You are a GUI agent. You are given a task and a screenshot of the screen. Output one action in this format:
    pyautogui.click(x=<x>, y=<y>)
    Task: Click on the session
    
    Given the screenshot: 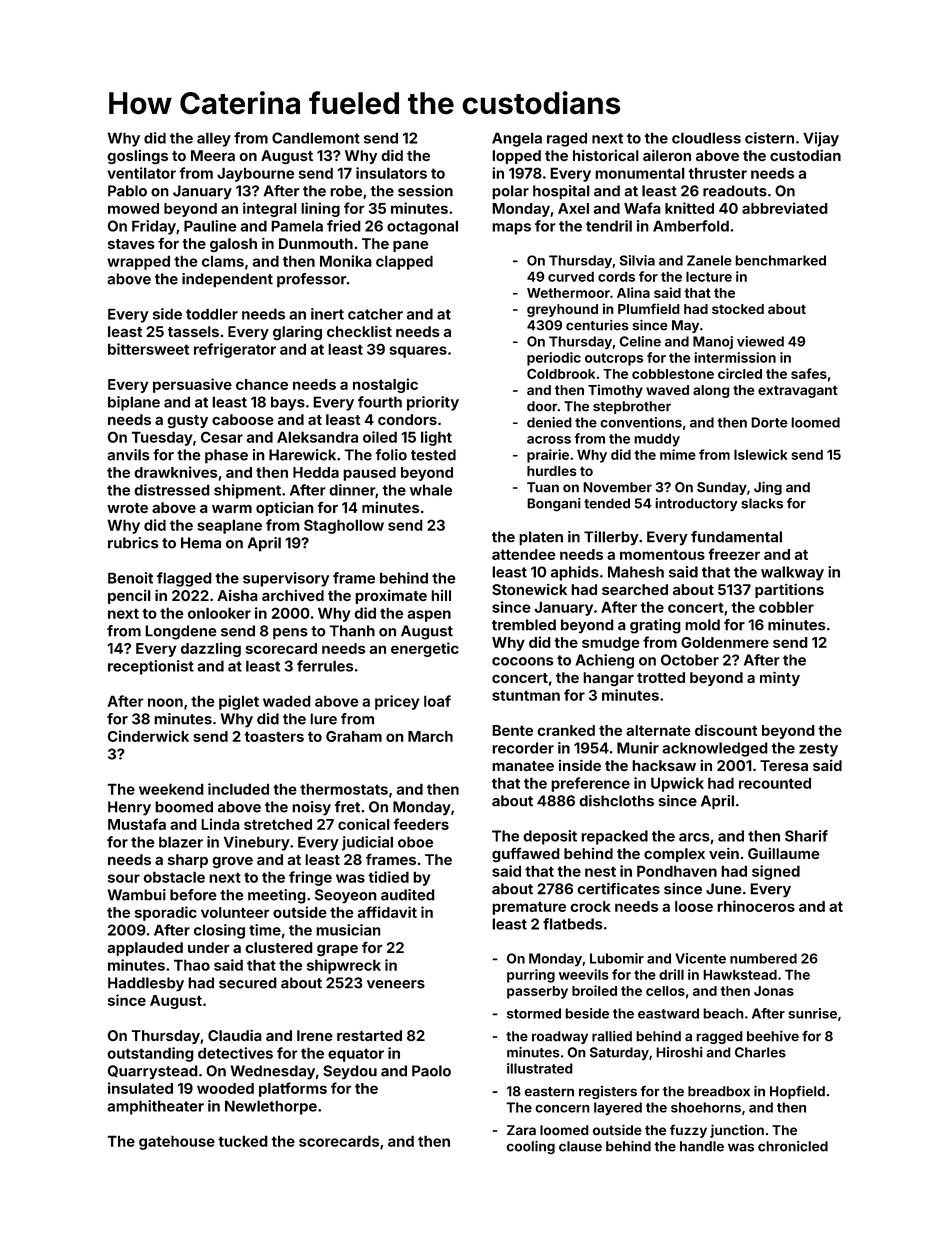 What is the action you would take?
    pyautogui.click(x=425, y=191)
